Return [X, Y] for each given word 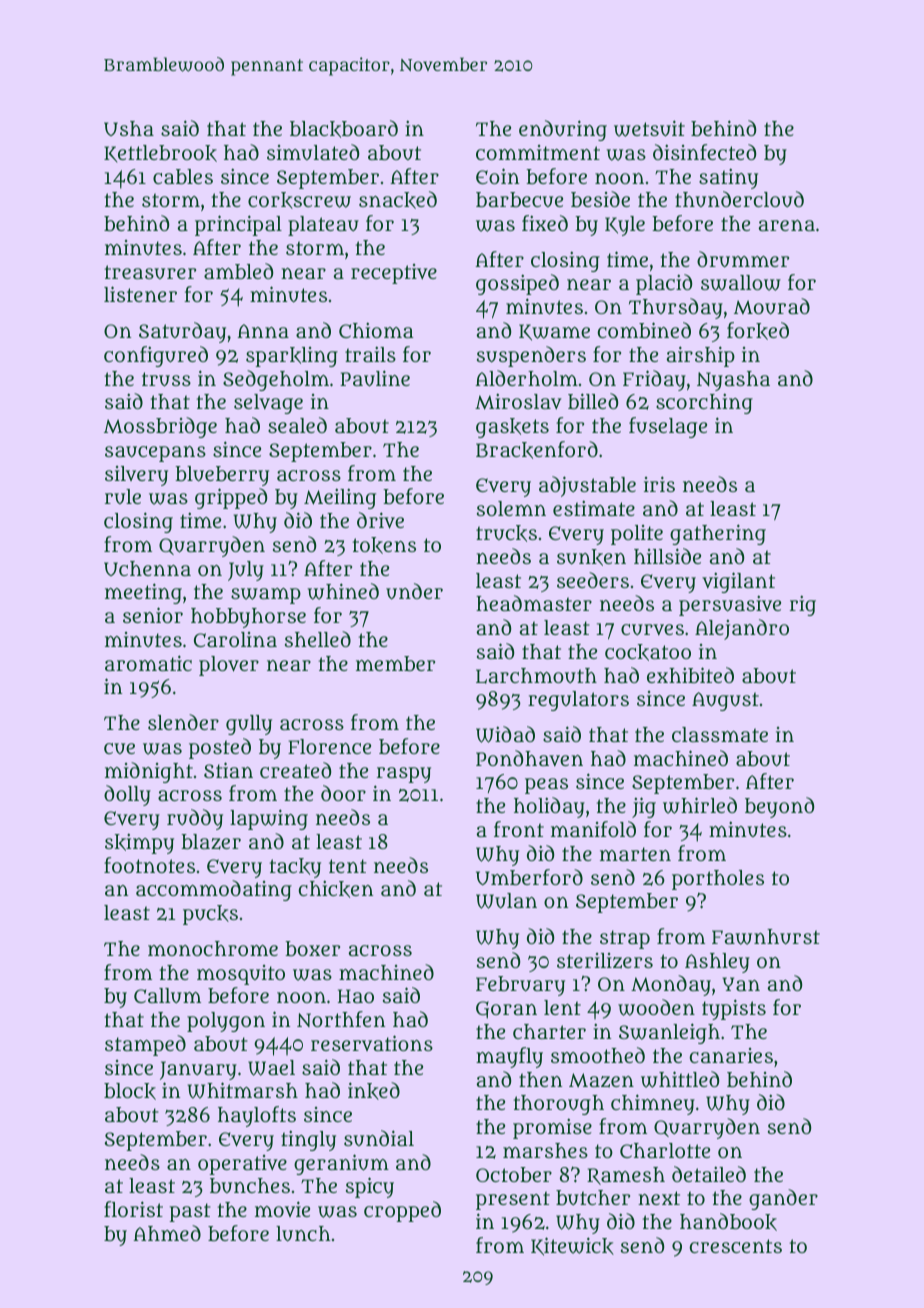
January [198, 1070]
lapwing [269, 819]
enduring [563, 130]
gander [783, 1199]
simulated [313, 152]
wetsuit [649, 128]
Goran [506, 1010]
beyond [779, 807]
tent [348, 866]
